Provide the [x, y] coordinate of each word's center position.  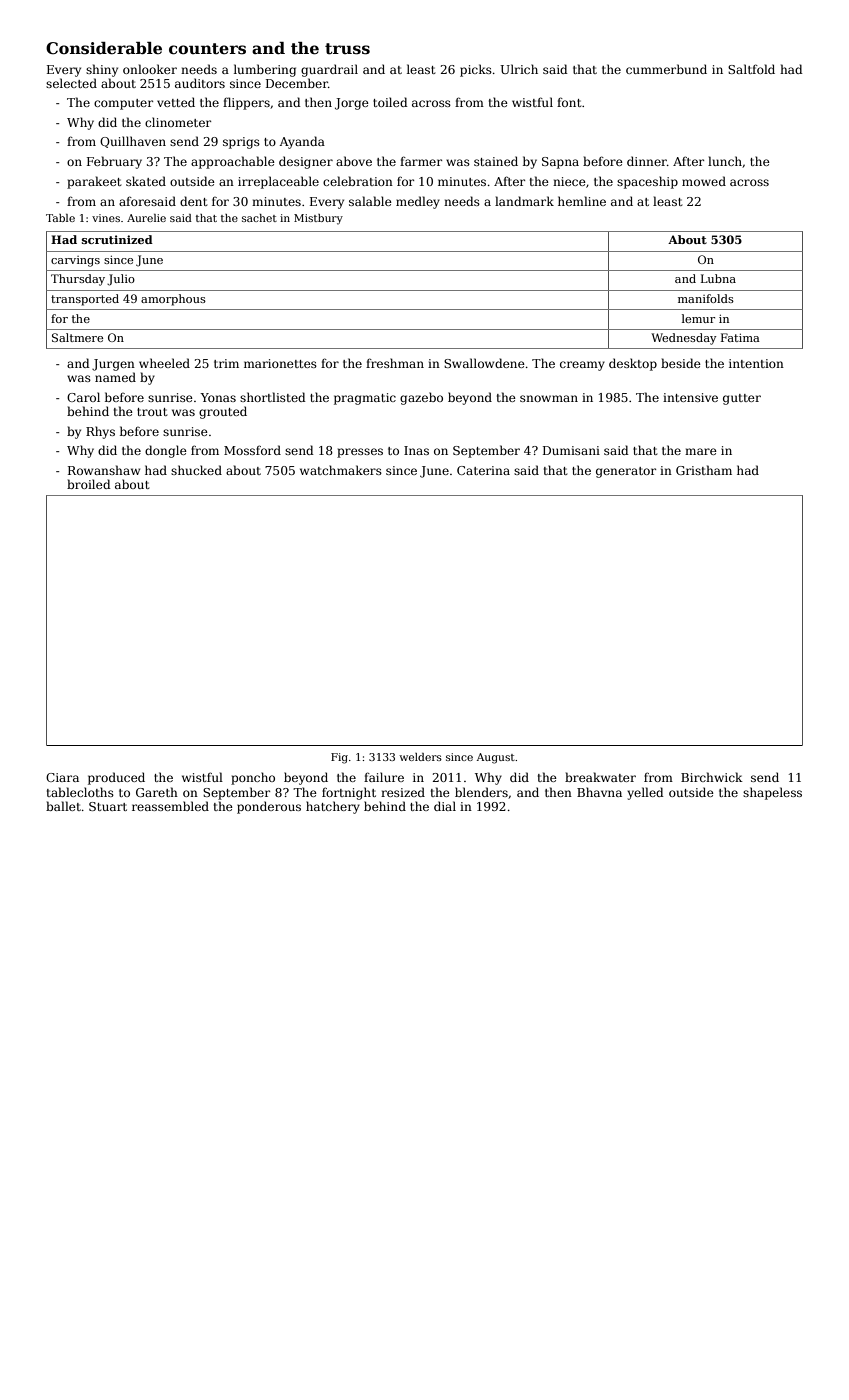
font [569, 102]
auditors [200, 83]
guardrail [329, 70]
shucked [196, 470]
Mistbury [318, 219]
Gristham [704, 470]
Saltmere [77, 337]
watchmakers [341, 470]
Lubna [718, 278]
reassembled [170, 806]
